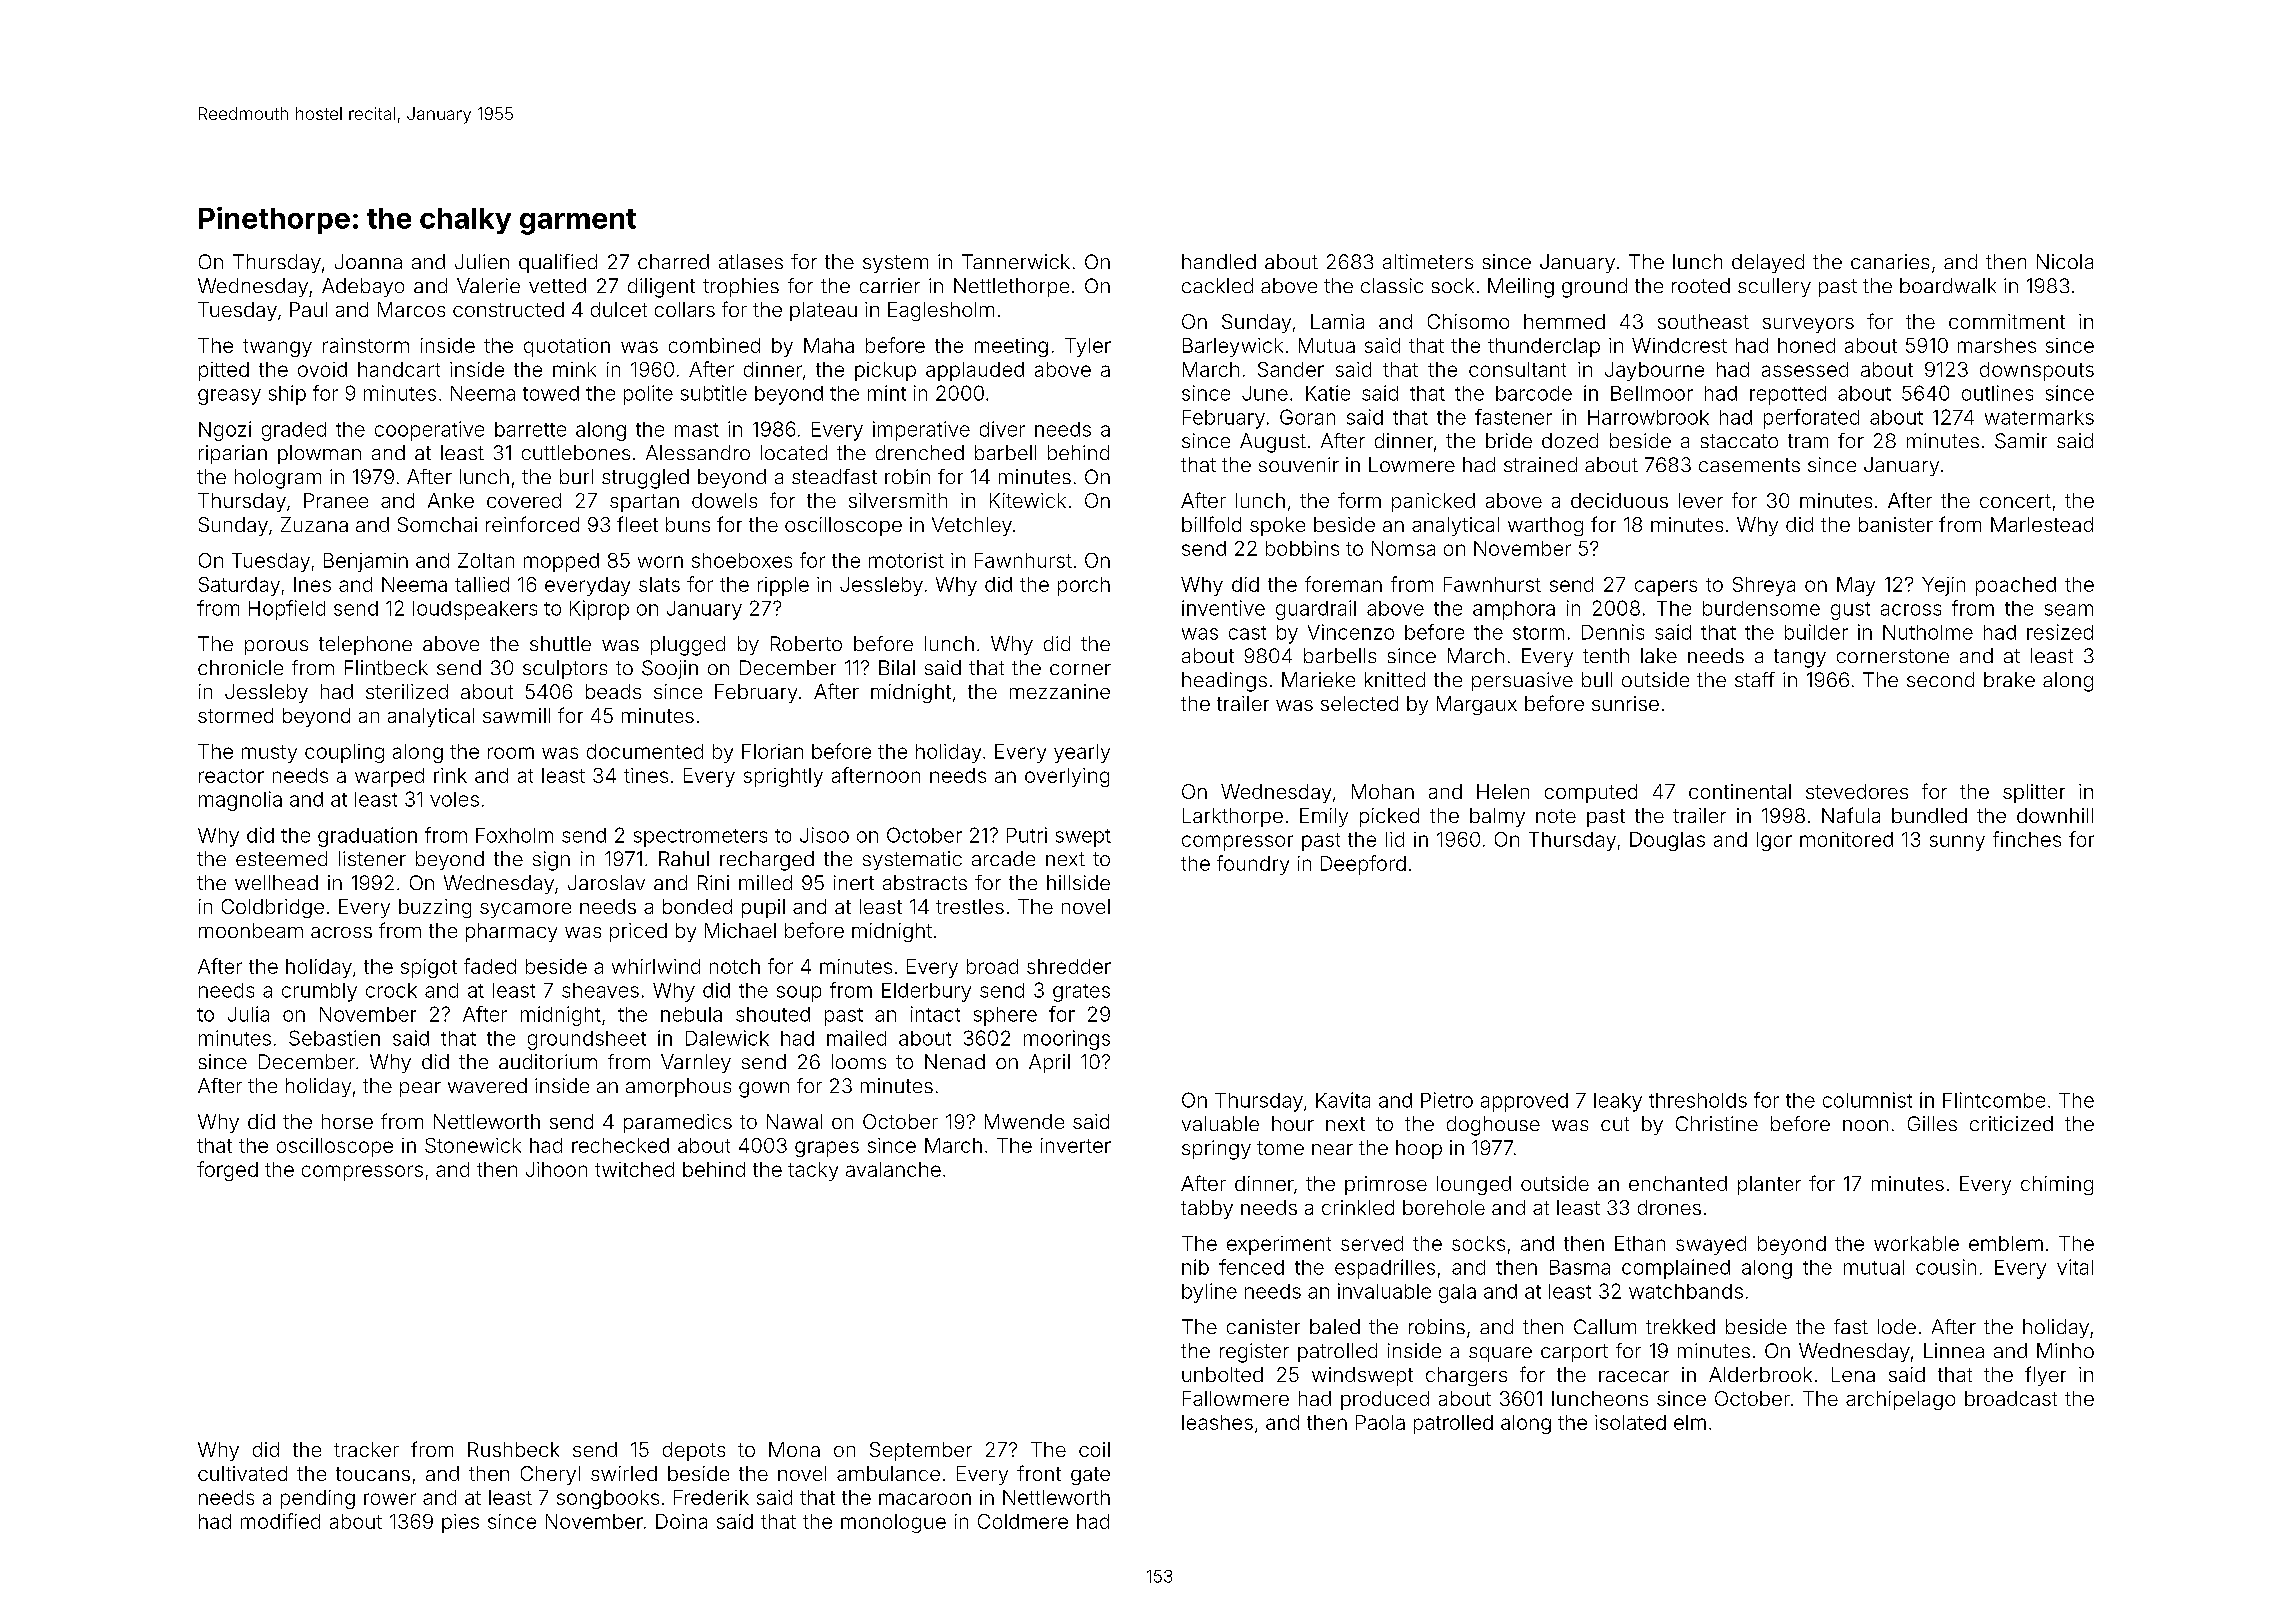 This page has width=2292, height=1620. Describe the element at coordinates (399, 369) in the page. I see `handcart` at that location.
